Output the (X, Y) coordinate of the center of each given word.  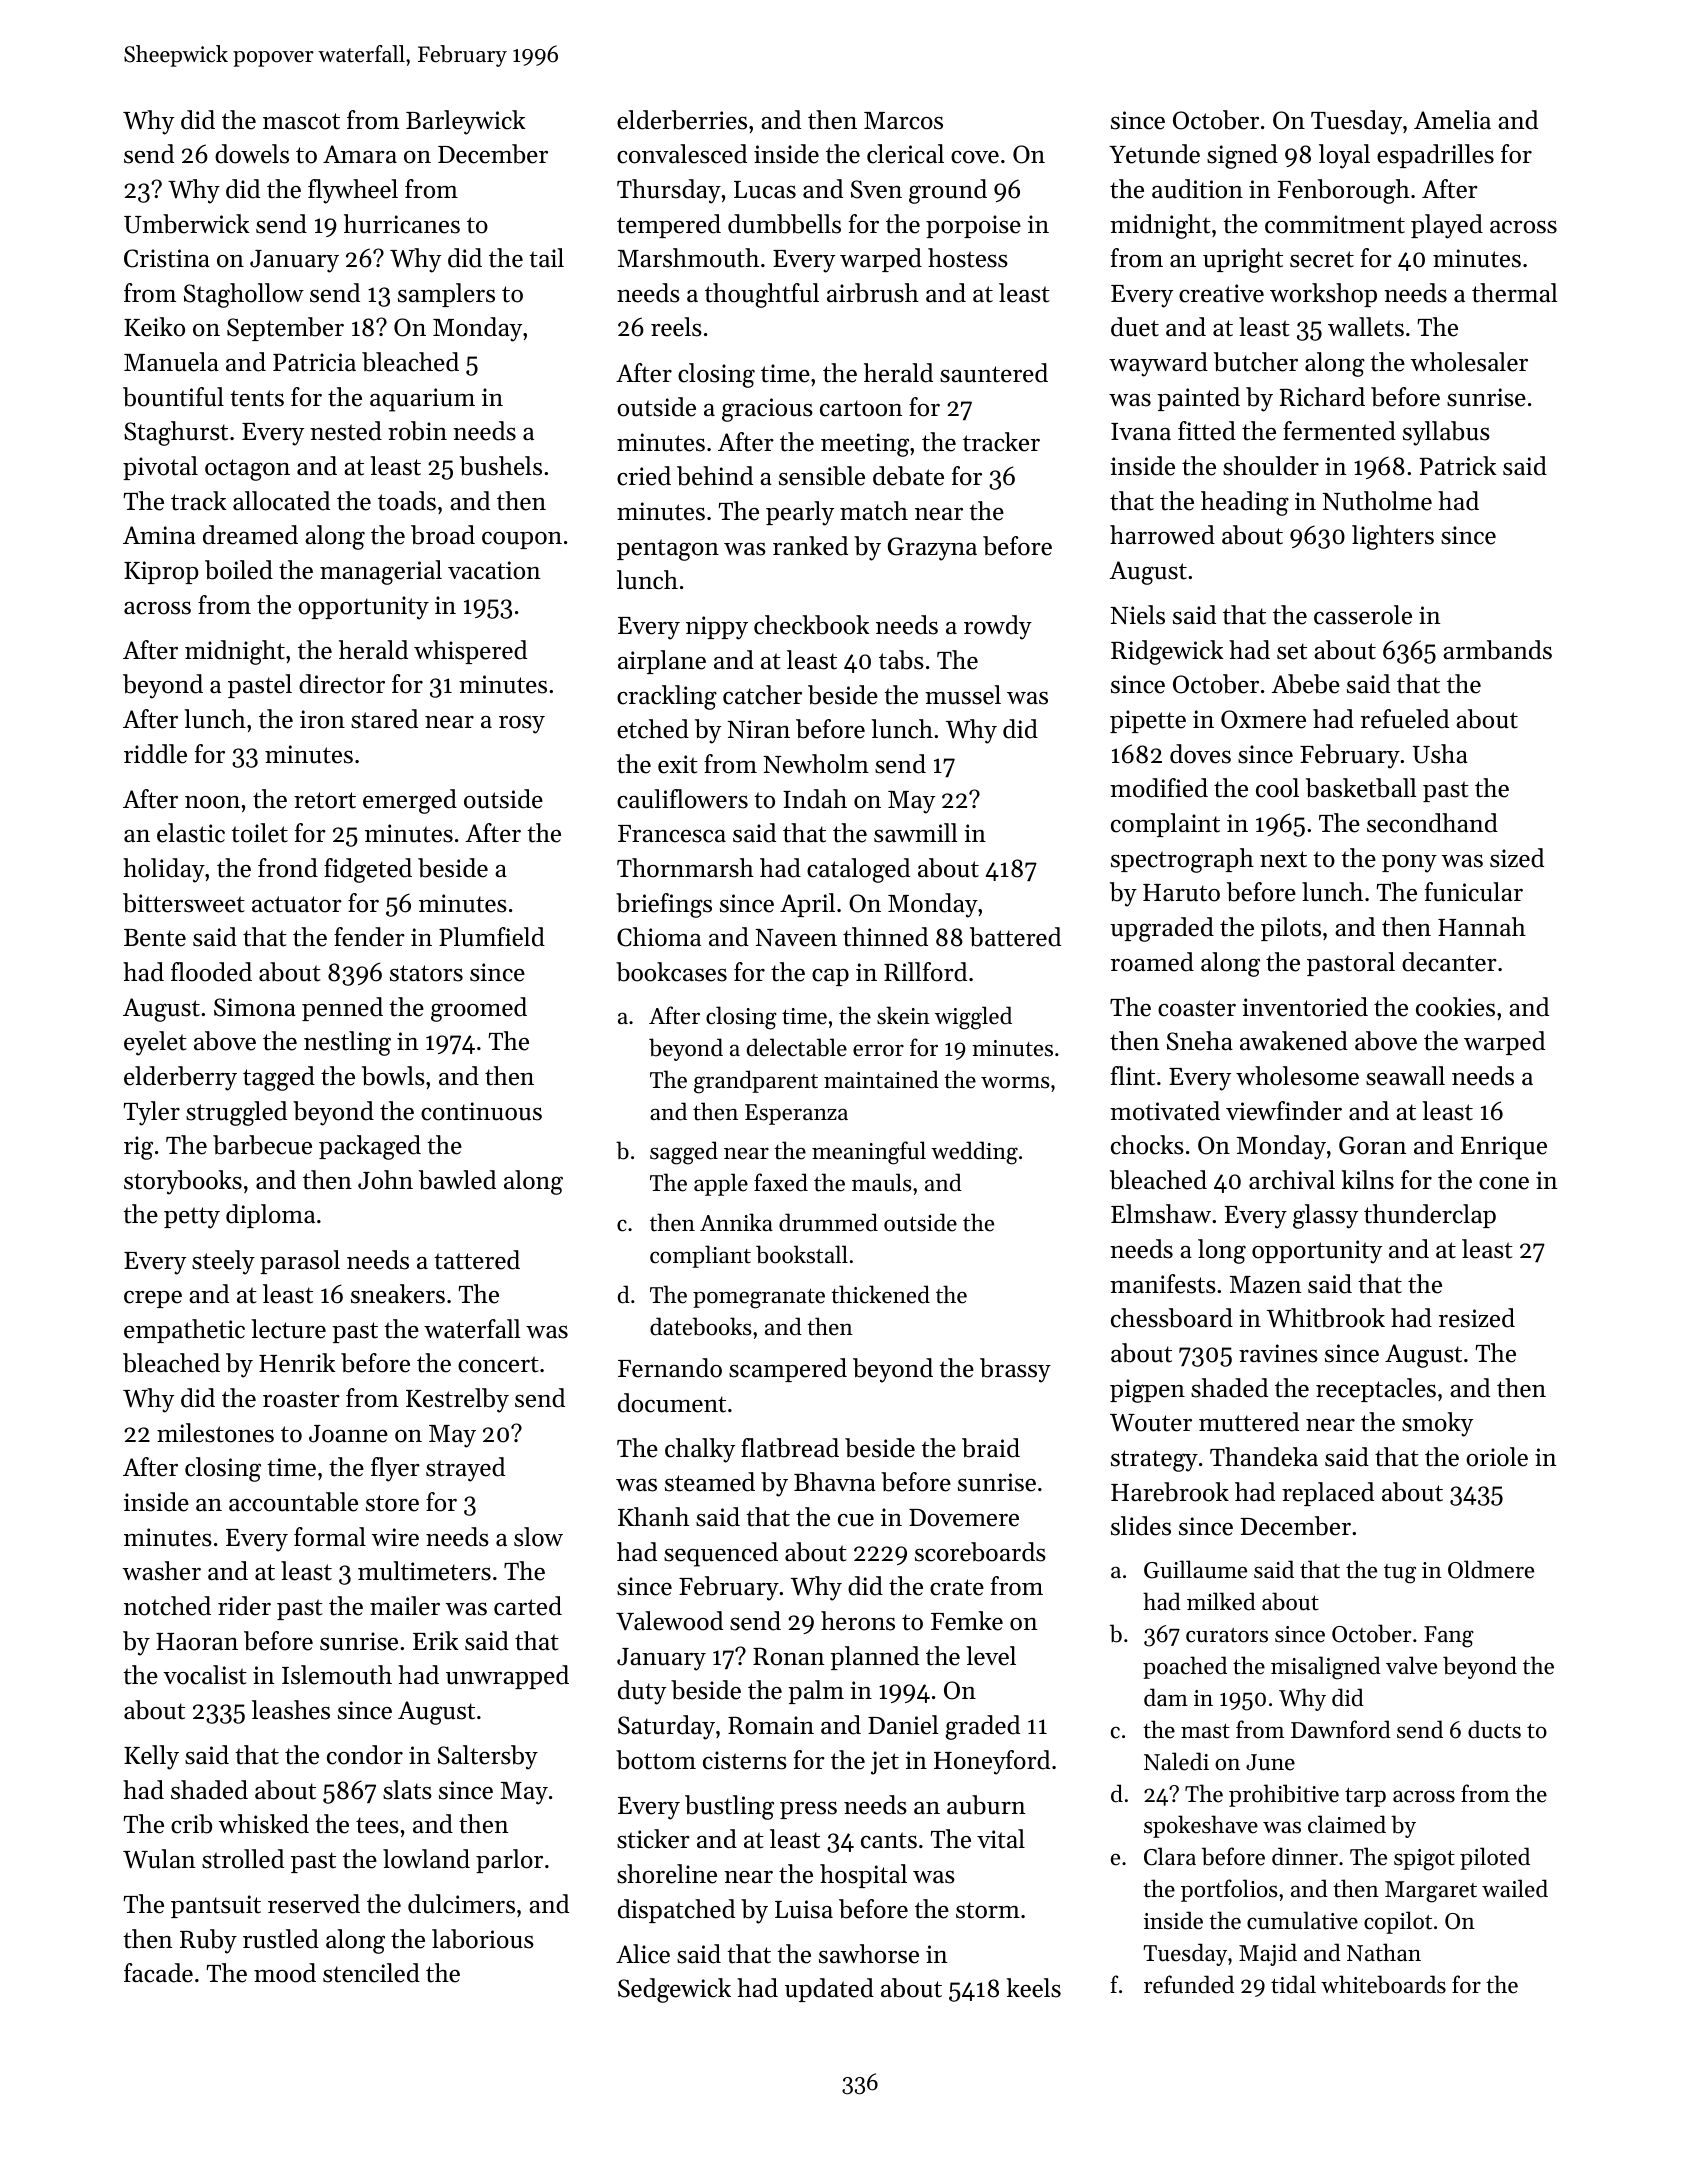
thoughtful (762, 295)
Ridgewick (1167, 652)
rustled (281, 1939)
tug (1400, 1574)
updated (829, 1990)
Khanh (653, 1516)
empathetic (184, 1331)
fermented (1339, 431)
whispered (470, 652)
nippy (717, 628)
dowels (252, 154)
